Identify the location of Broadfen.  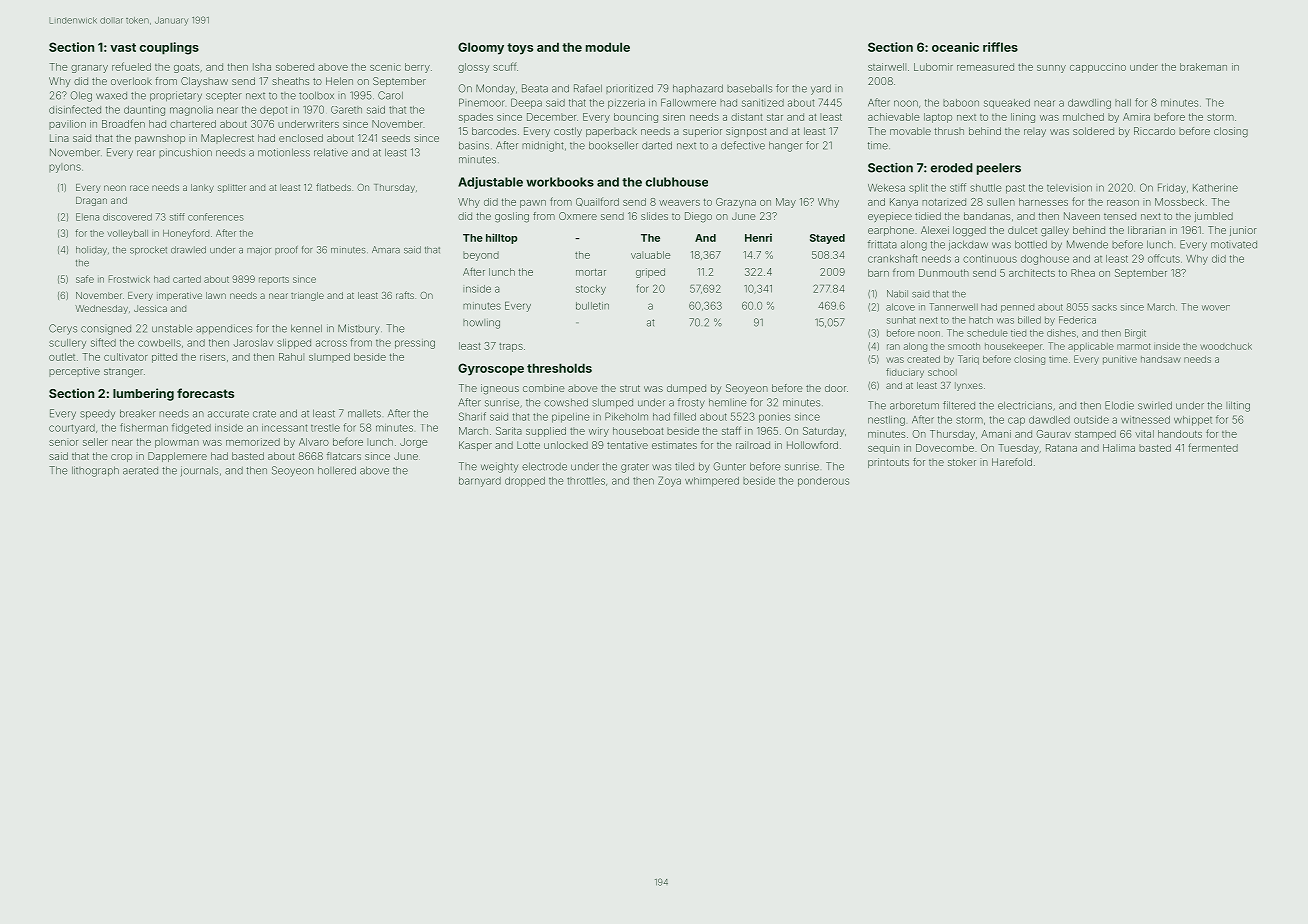
(123, 123).
